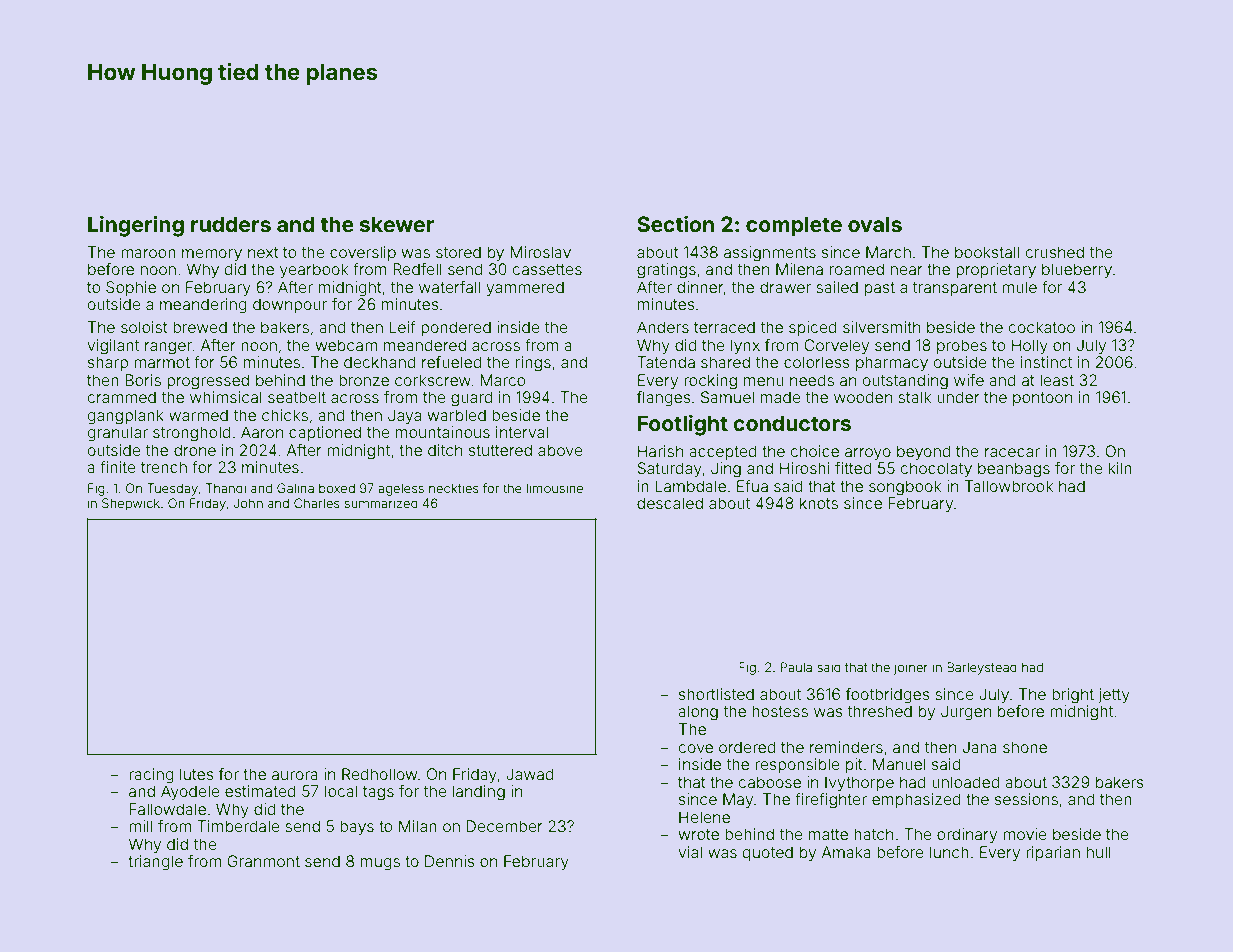  I want to click on Sophie, so click(131, 288).
